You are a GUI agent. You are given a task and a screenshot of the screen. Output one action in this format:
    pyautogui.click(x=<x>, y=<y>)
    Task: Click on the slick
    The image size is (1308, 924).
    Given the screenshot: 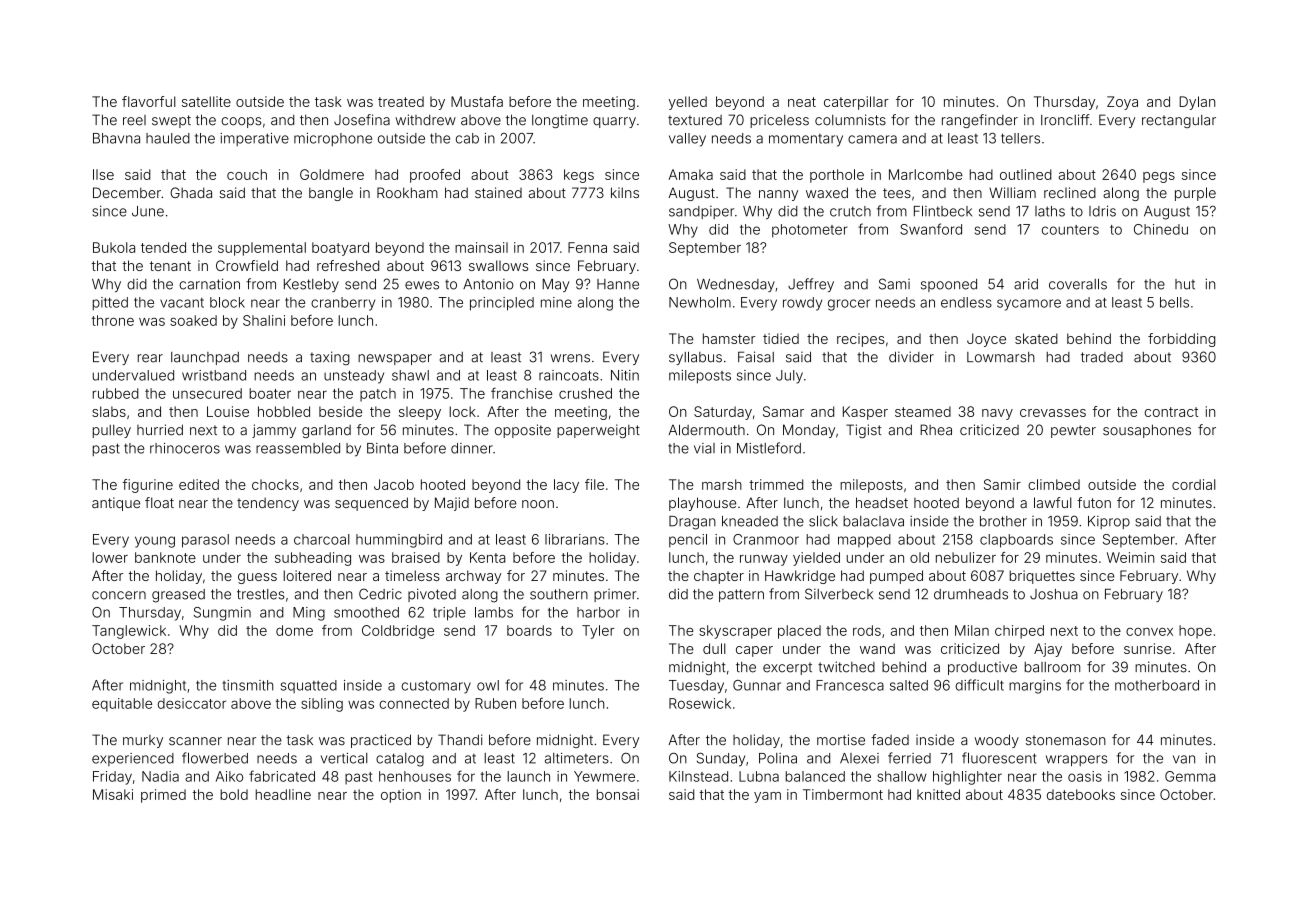 What is the action you would take?
    pyautogui.click(x=823, y=521)
